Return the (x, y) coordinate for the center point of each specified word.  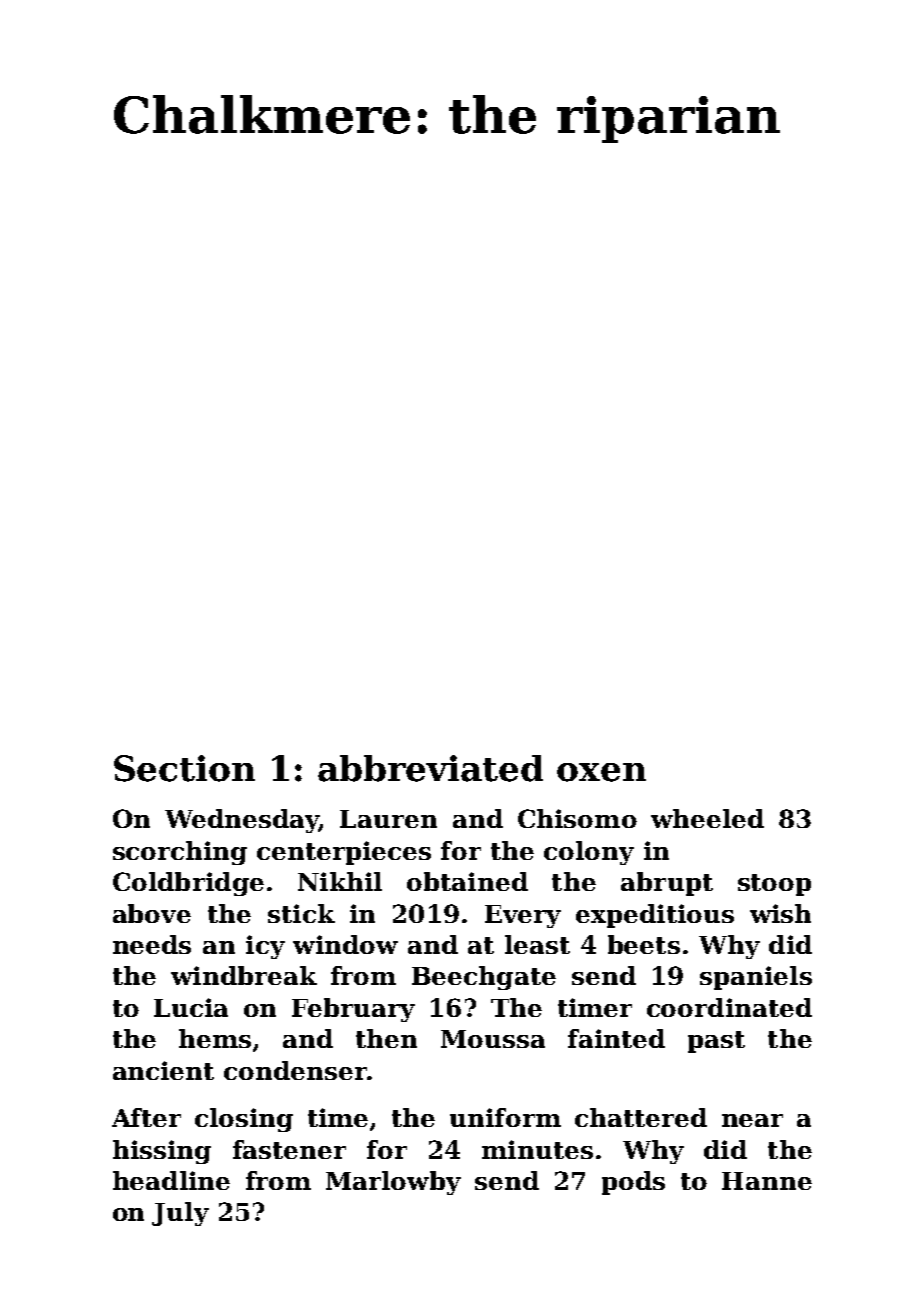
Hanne (767, 1181)
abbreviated (430, 768)
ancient (163, 1070)
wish (780, 913)
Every (523, 916)
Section (184, 768)
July (180, 1214)
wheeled (707, 818)
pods (633, 1183)
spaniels (756, 978)
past (716, 1042)
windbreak (244, 975)
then (386, 1038)
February (353, 1010)
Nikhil (340, 881)
